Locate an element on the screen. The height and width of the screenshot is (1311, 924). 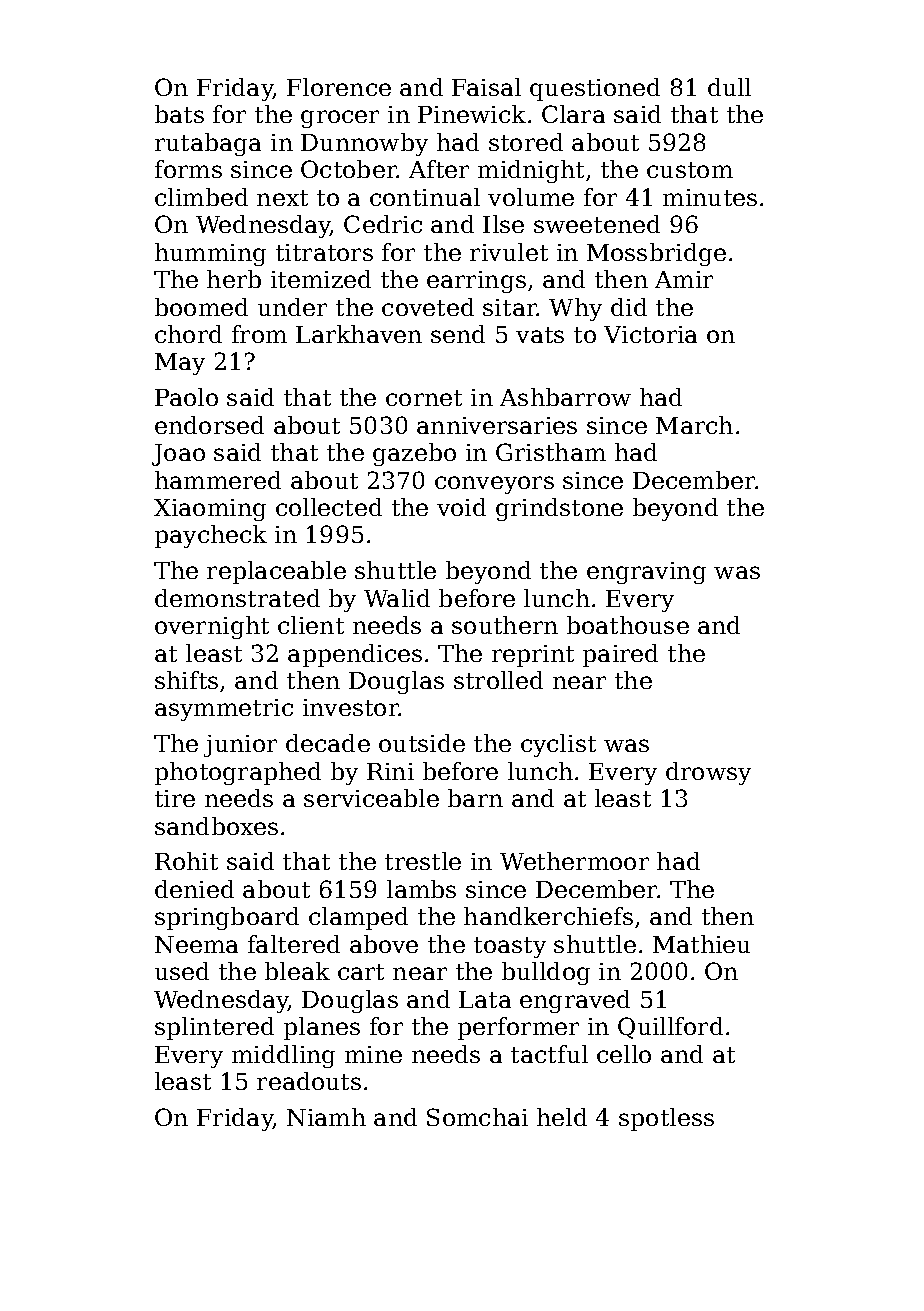
Somchai is located at coordinates (477, 1117).
